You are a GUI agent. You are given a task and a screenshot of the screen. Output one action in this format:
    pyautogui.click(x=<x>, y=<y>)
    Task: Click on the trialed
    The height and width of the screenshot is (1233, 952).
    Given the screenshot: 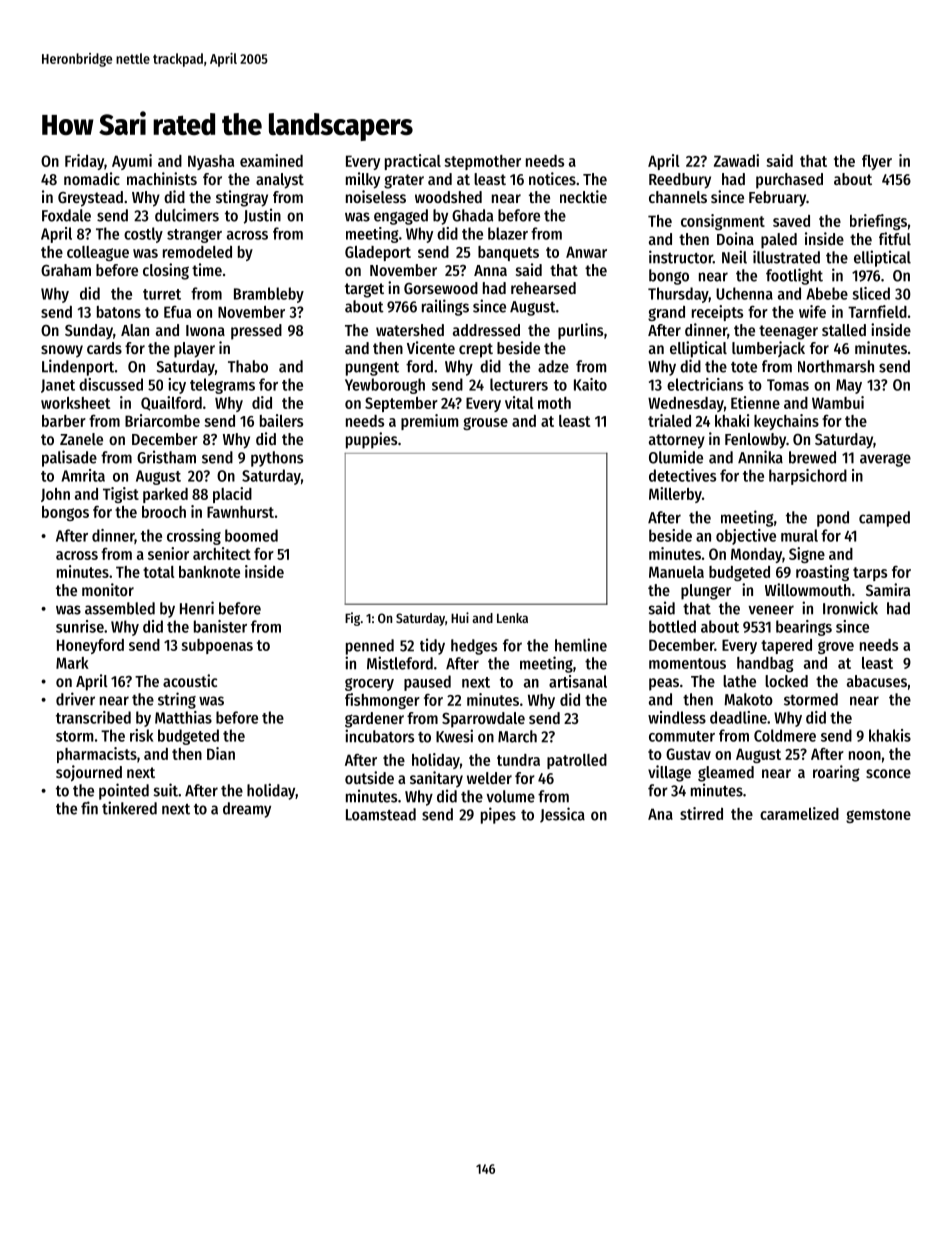 What is the action you would take?
    pyautogui.click(x=669, y=420)
